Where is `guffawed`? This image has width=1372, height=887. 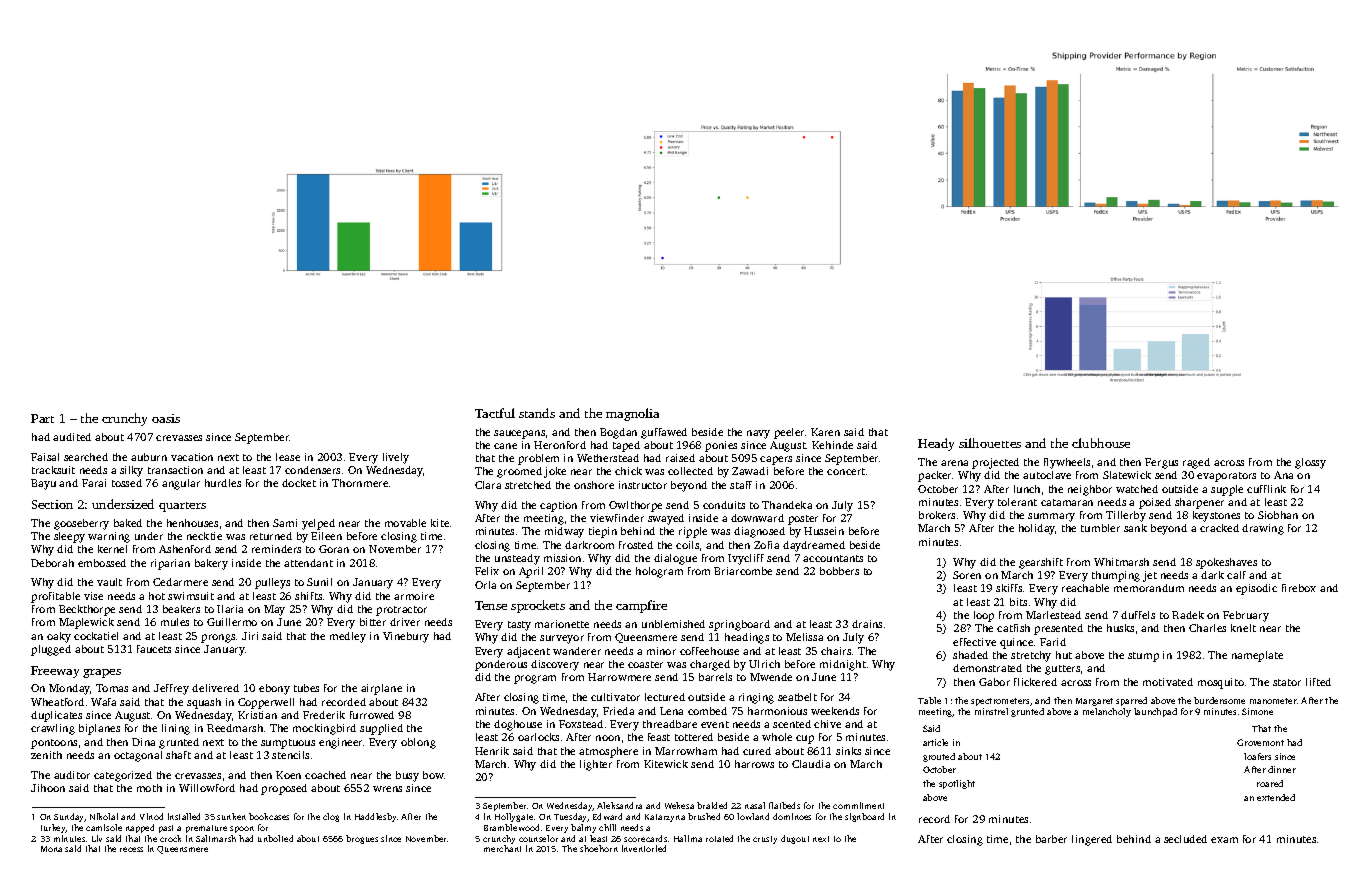
guffawed is located at coordinates (664, 433).
